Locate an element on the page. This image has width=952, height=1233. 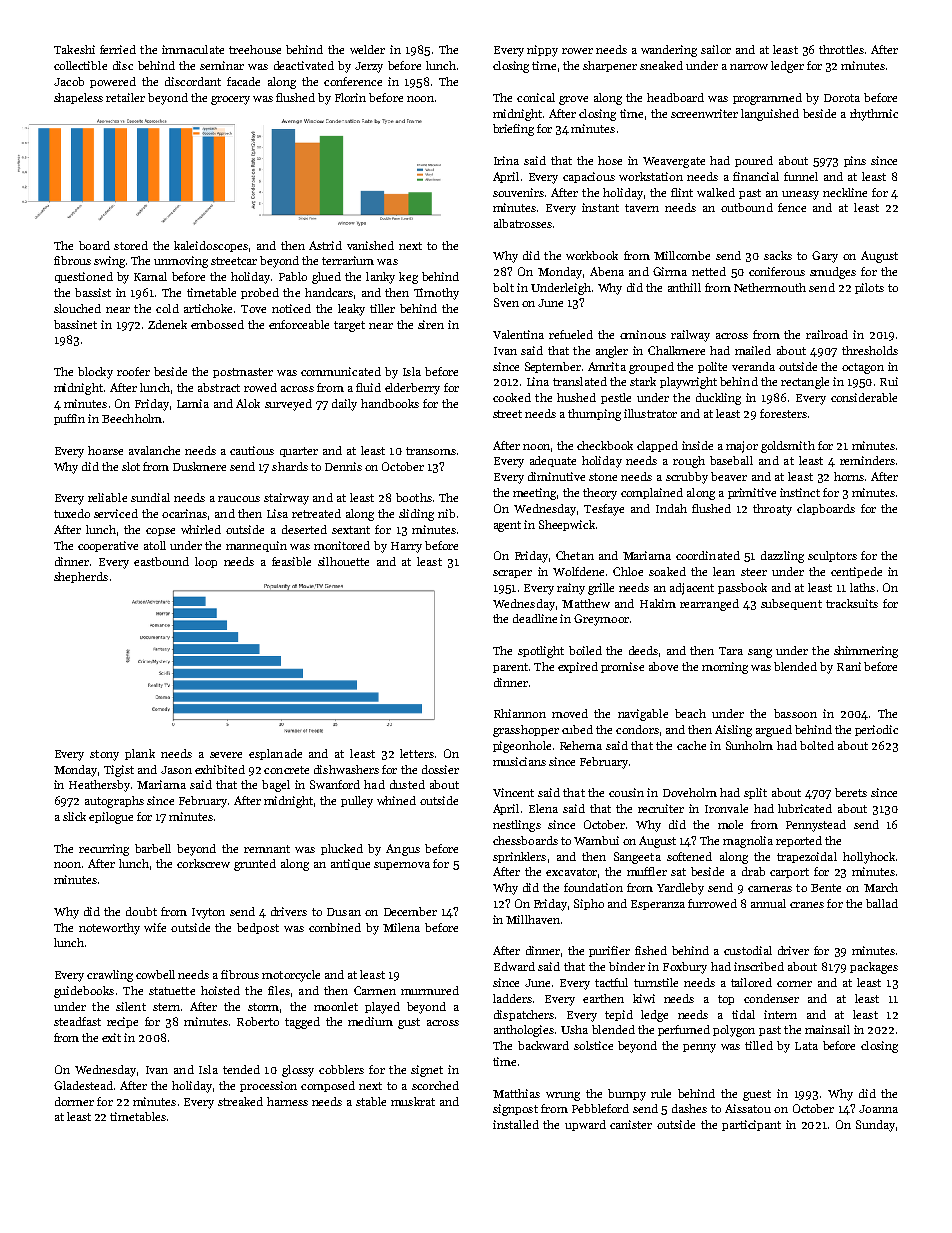
cobblers is located at coordinates (341, 1069).
